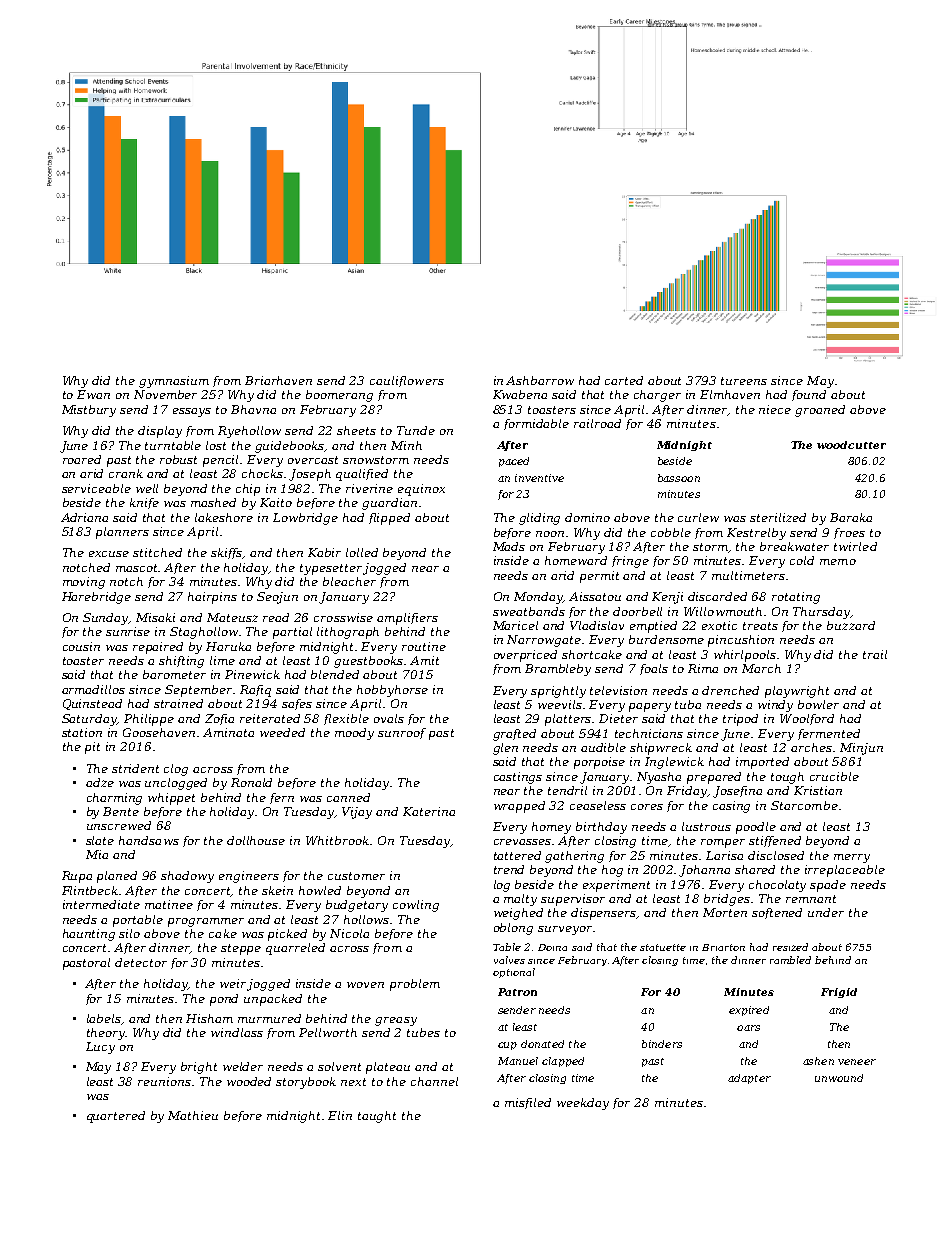 This screenshot has height=1233, width=952. Describe the element at coordinates (92, 704) in the screenshot. I see `Quinstead` at that location.
